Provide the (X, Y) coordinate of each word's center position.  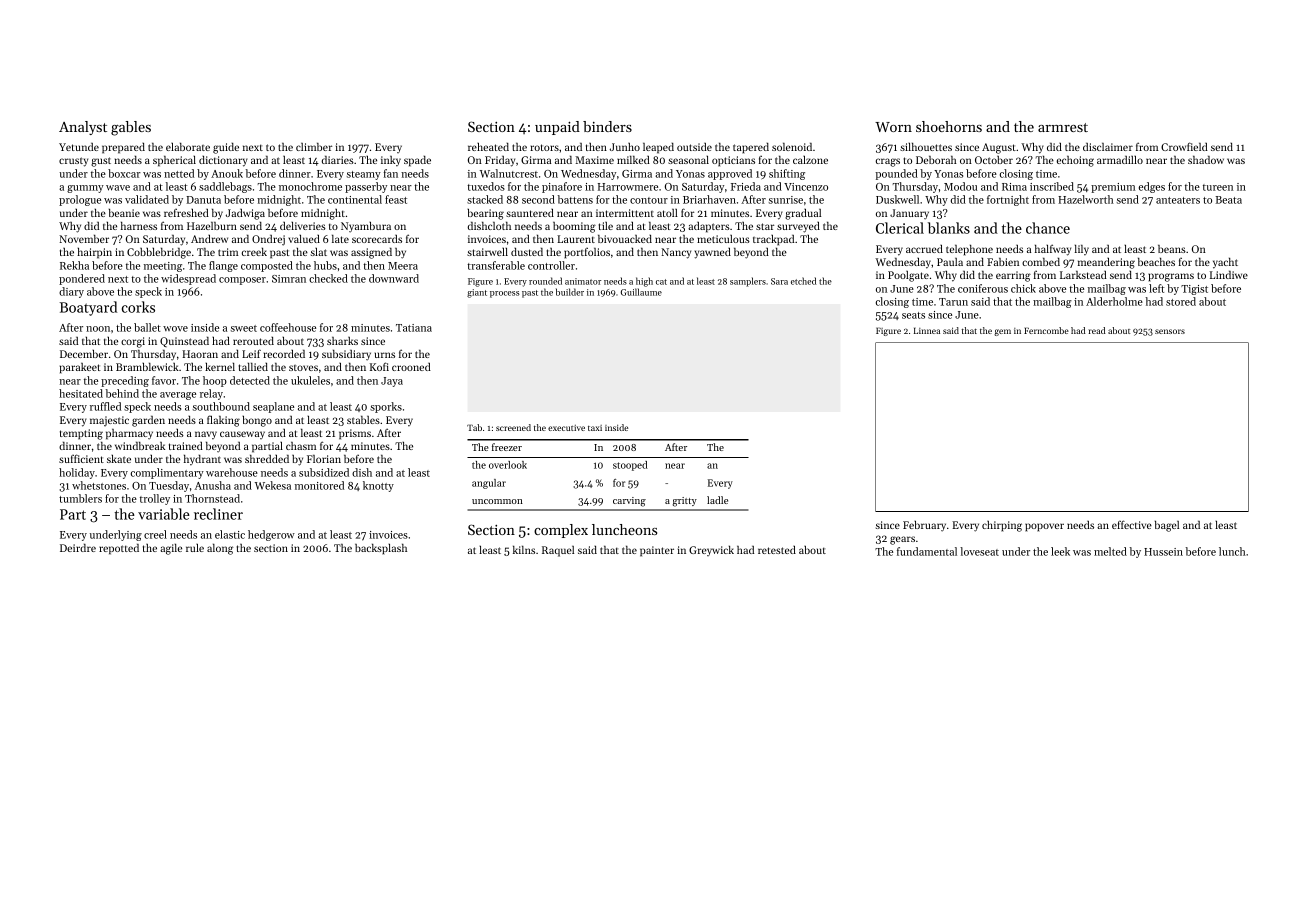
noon (98, 329)
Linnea (927, 330)
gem (1002, 332)
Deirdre (78, 548)
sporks (386, 407)
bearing (485, 214)
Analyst (83, 128)
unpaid (557, 128)
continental (355, 199)
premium (1113, 188)
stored (1181, 301)
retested (777, 550)
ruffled (105, 406)
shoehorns (949, 126)
